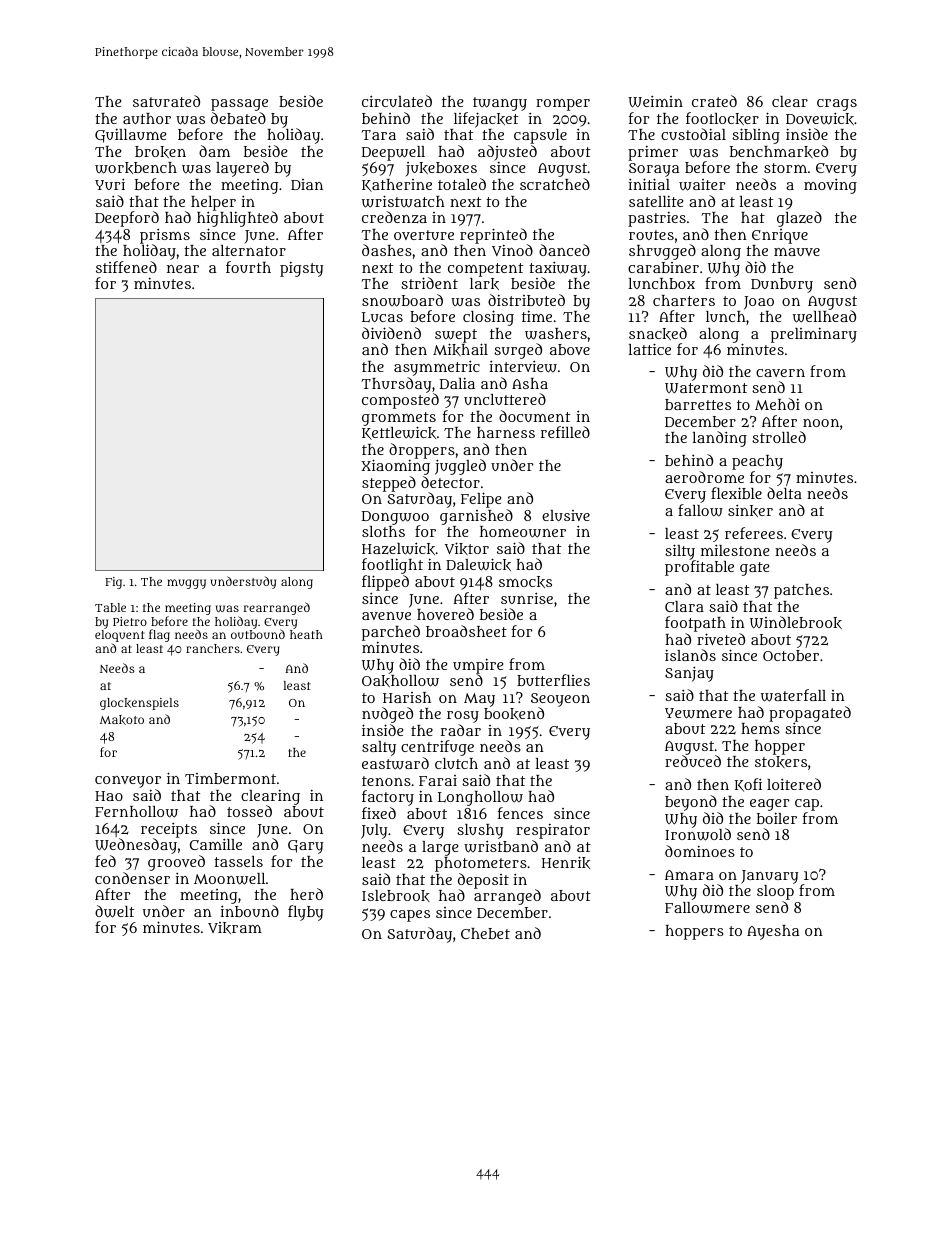 The image size is (952, 1233). Describe the element at coordinates (139, 704) in the screenshot. I see `glockenspiels` at that location.
